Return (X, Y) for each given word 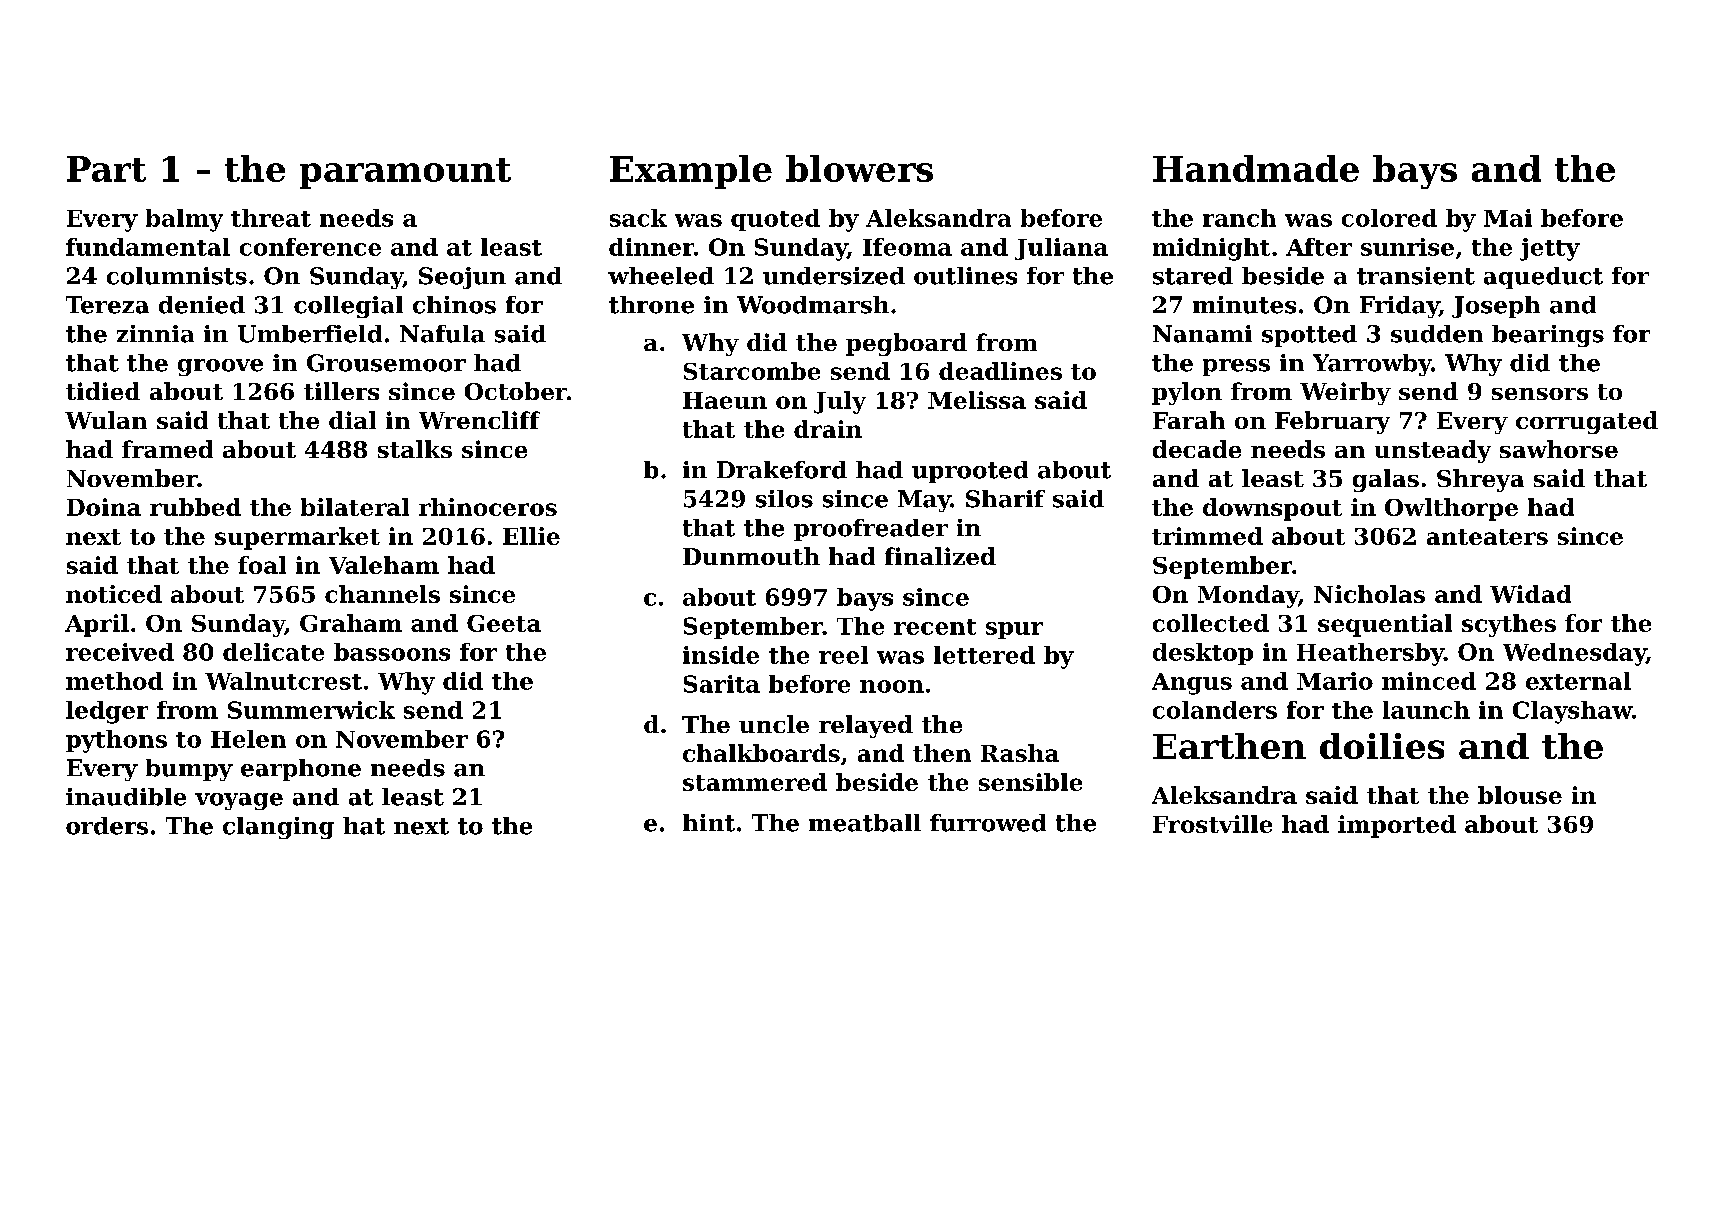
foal (262, 565)
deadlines (1000, 371)
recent (935, 627)
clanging (278, 828)
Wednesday (1574, 654)
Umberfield (310, 334)
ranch (1239, 218)
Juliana (1061, 249)
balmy (184, 220)
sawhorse (1559, 449)
